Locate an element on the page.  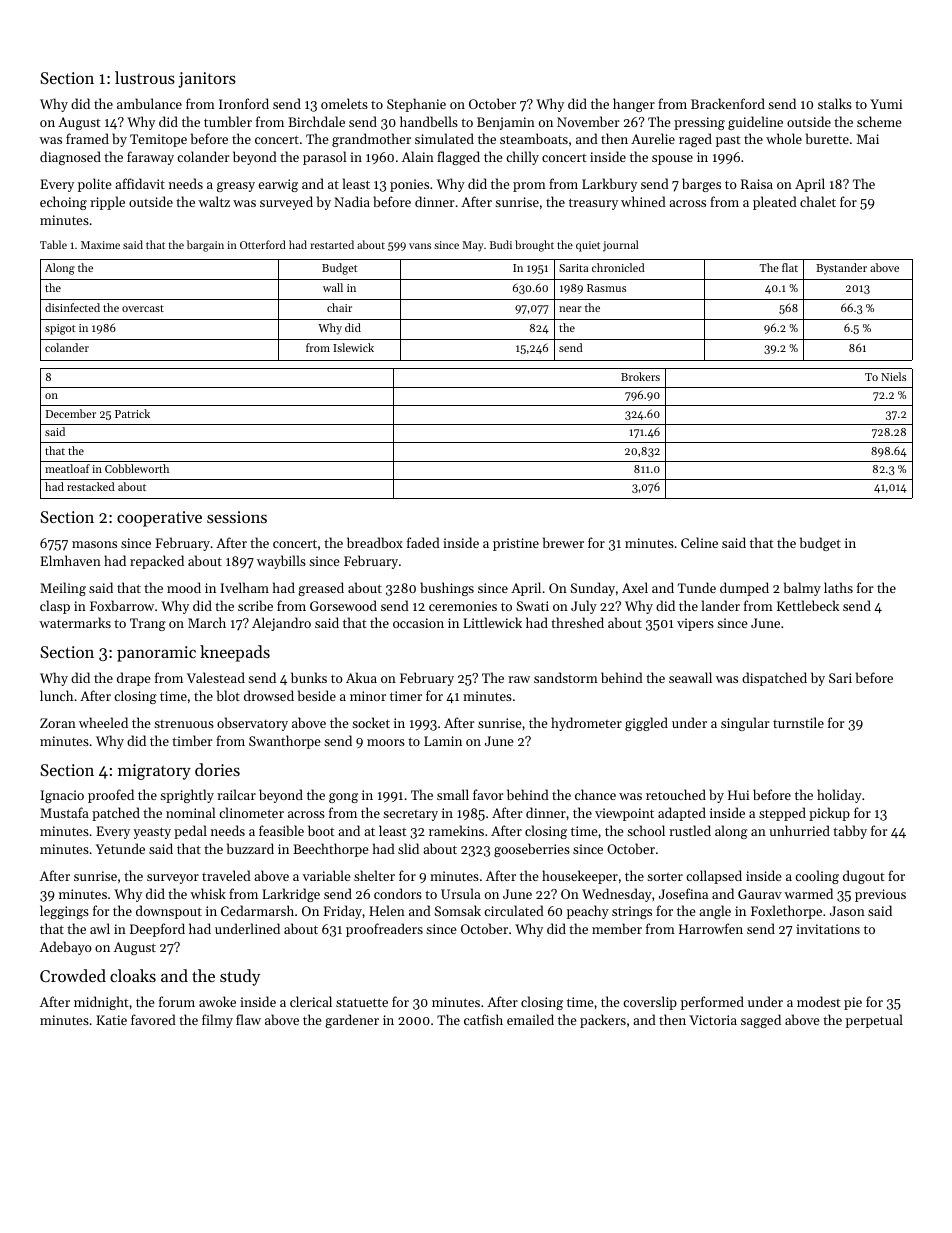
ambulance is located at coordinates (149, 103).
